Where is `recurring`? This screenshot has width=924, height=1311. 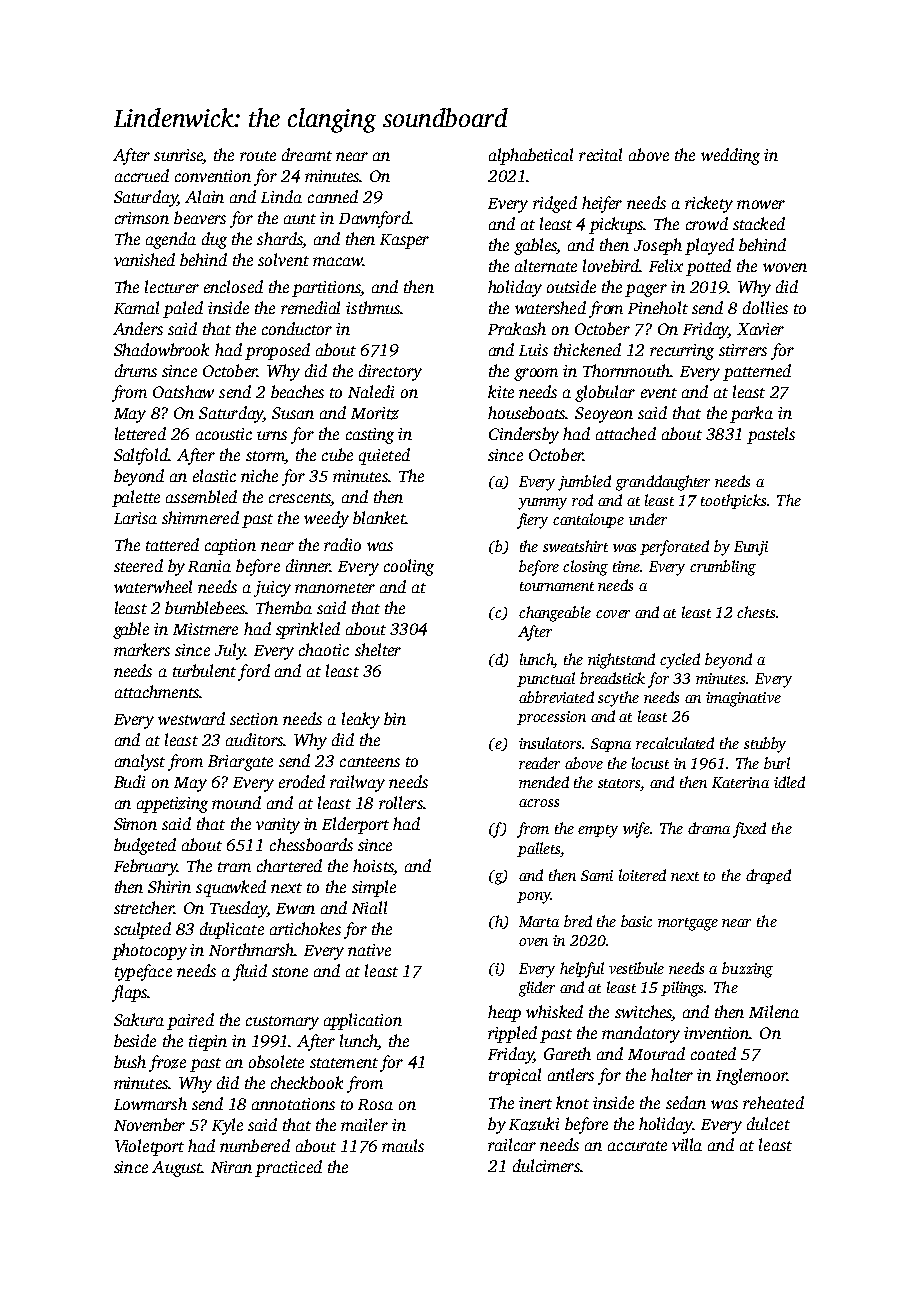 recurring is located at coordinates (682, 352).
